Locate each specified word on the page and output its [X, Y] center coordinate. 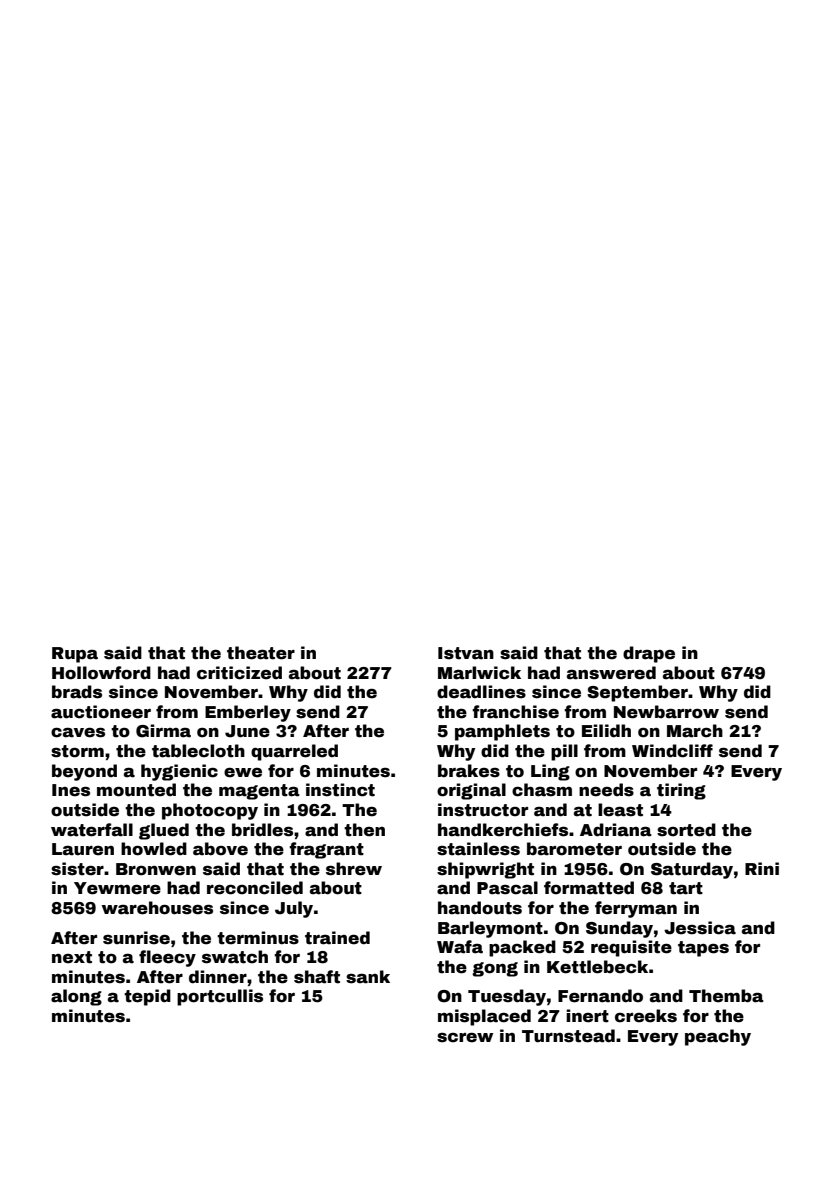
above [220, 849]
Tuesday [507, 997]
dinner [218, 977]
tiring [681, 791]
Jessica [700, 928]
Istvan [466, 653]
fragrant [326, 850]
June [247, 731]
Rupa [75, 655]
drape [649, 654]
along [76, 997]
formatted [589, 888]
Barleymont [490, 929]
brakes [469, 771]
